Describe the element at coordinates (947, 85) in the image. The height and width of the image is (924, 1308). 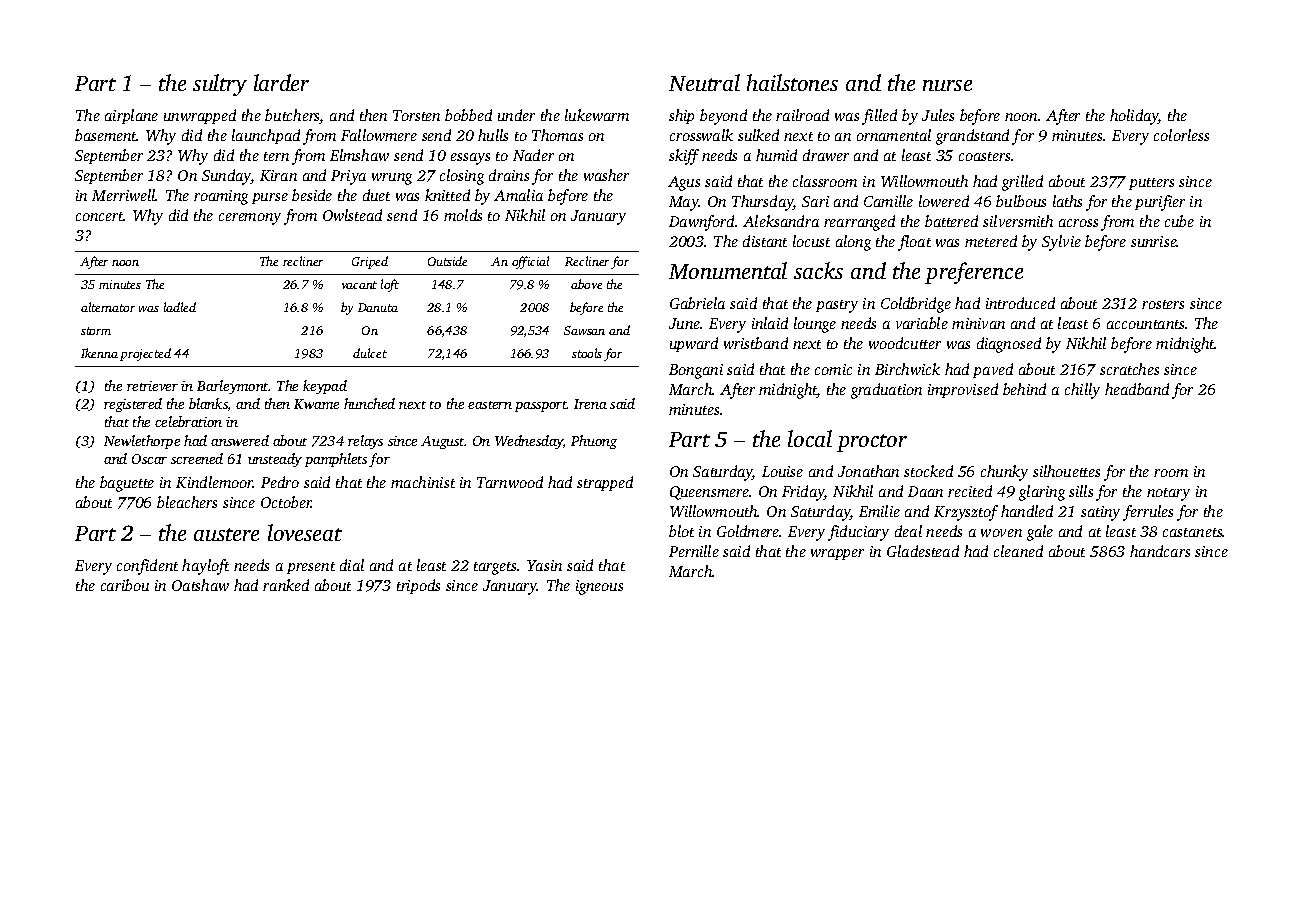
I see `nurse` at that location.
